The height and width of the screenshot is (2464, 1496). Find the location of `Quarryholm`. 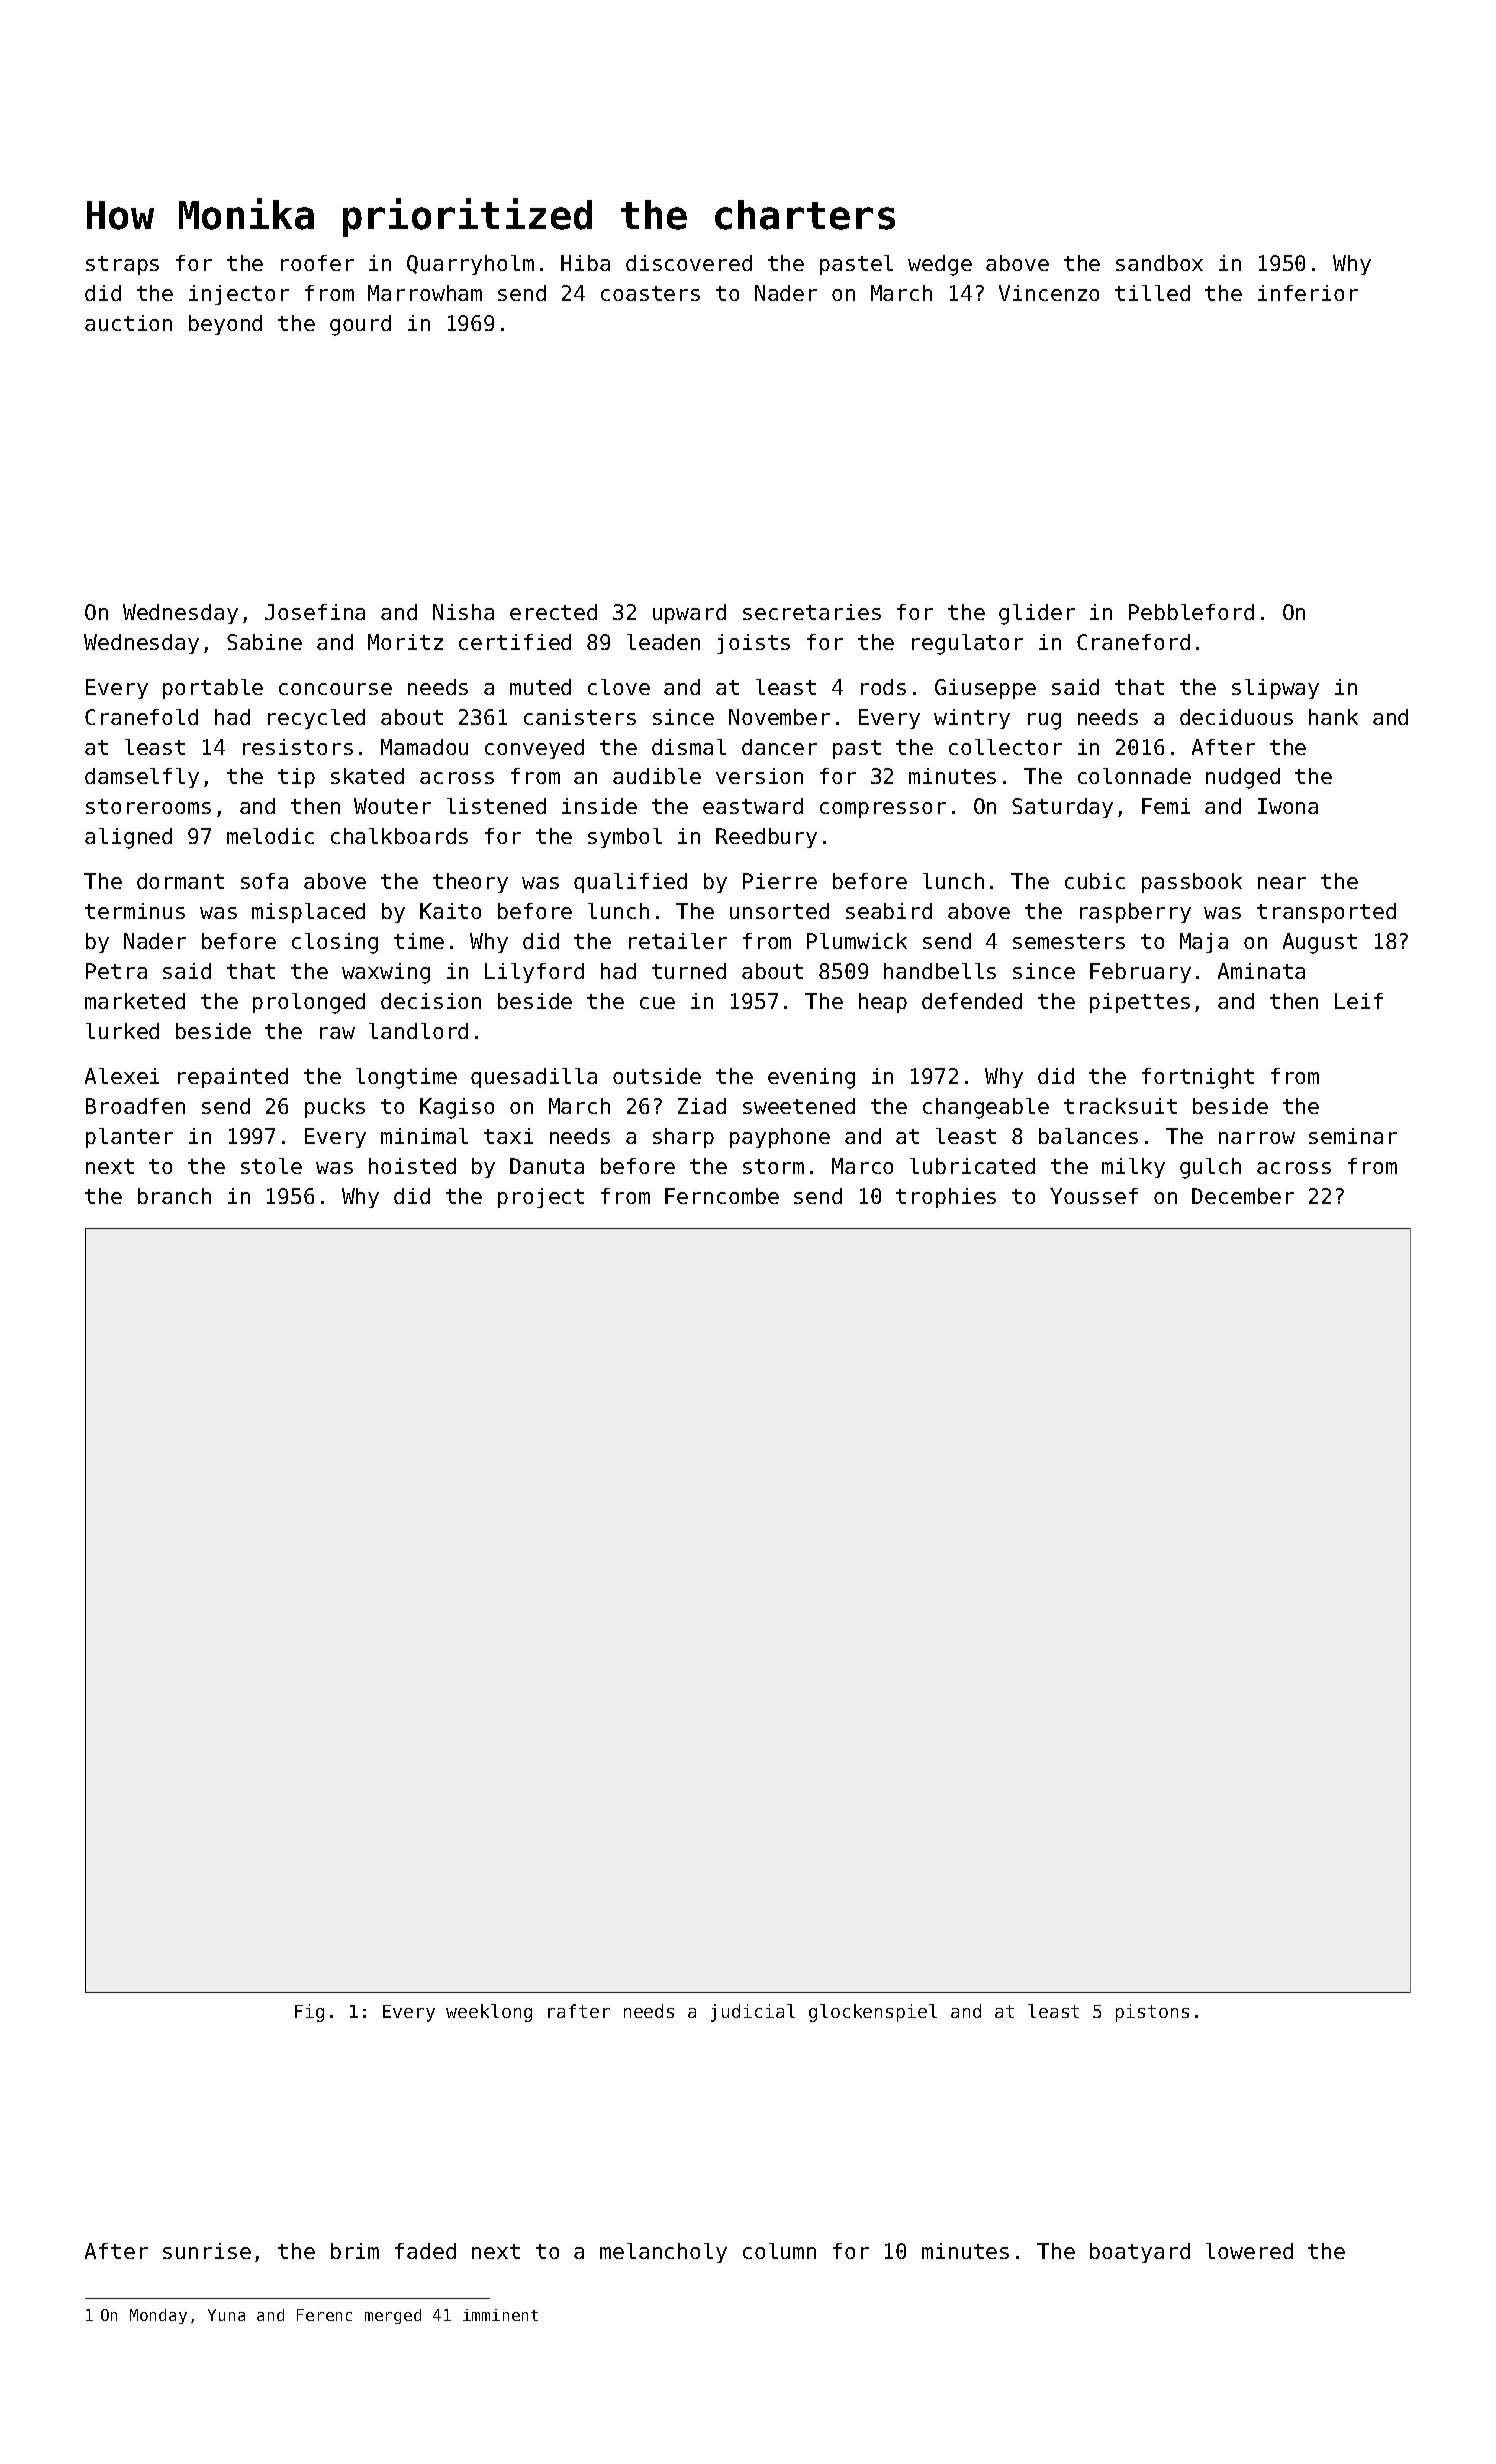

Quarryholm is located at coordinates (470, 265).
